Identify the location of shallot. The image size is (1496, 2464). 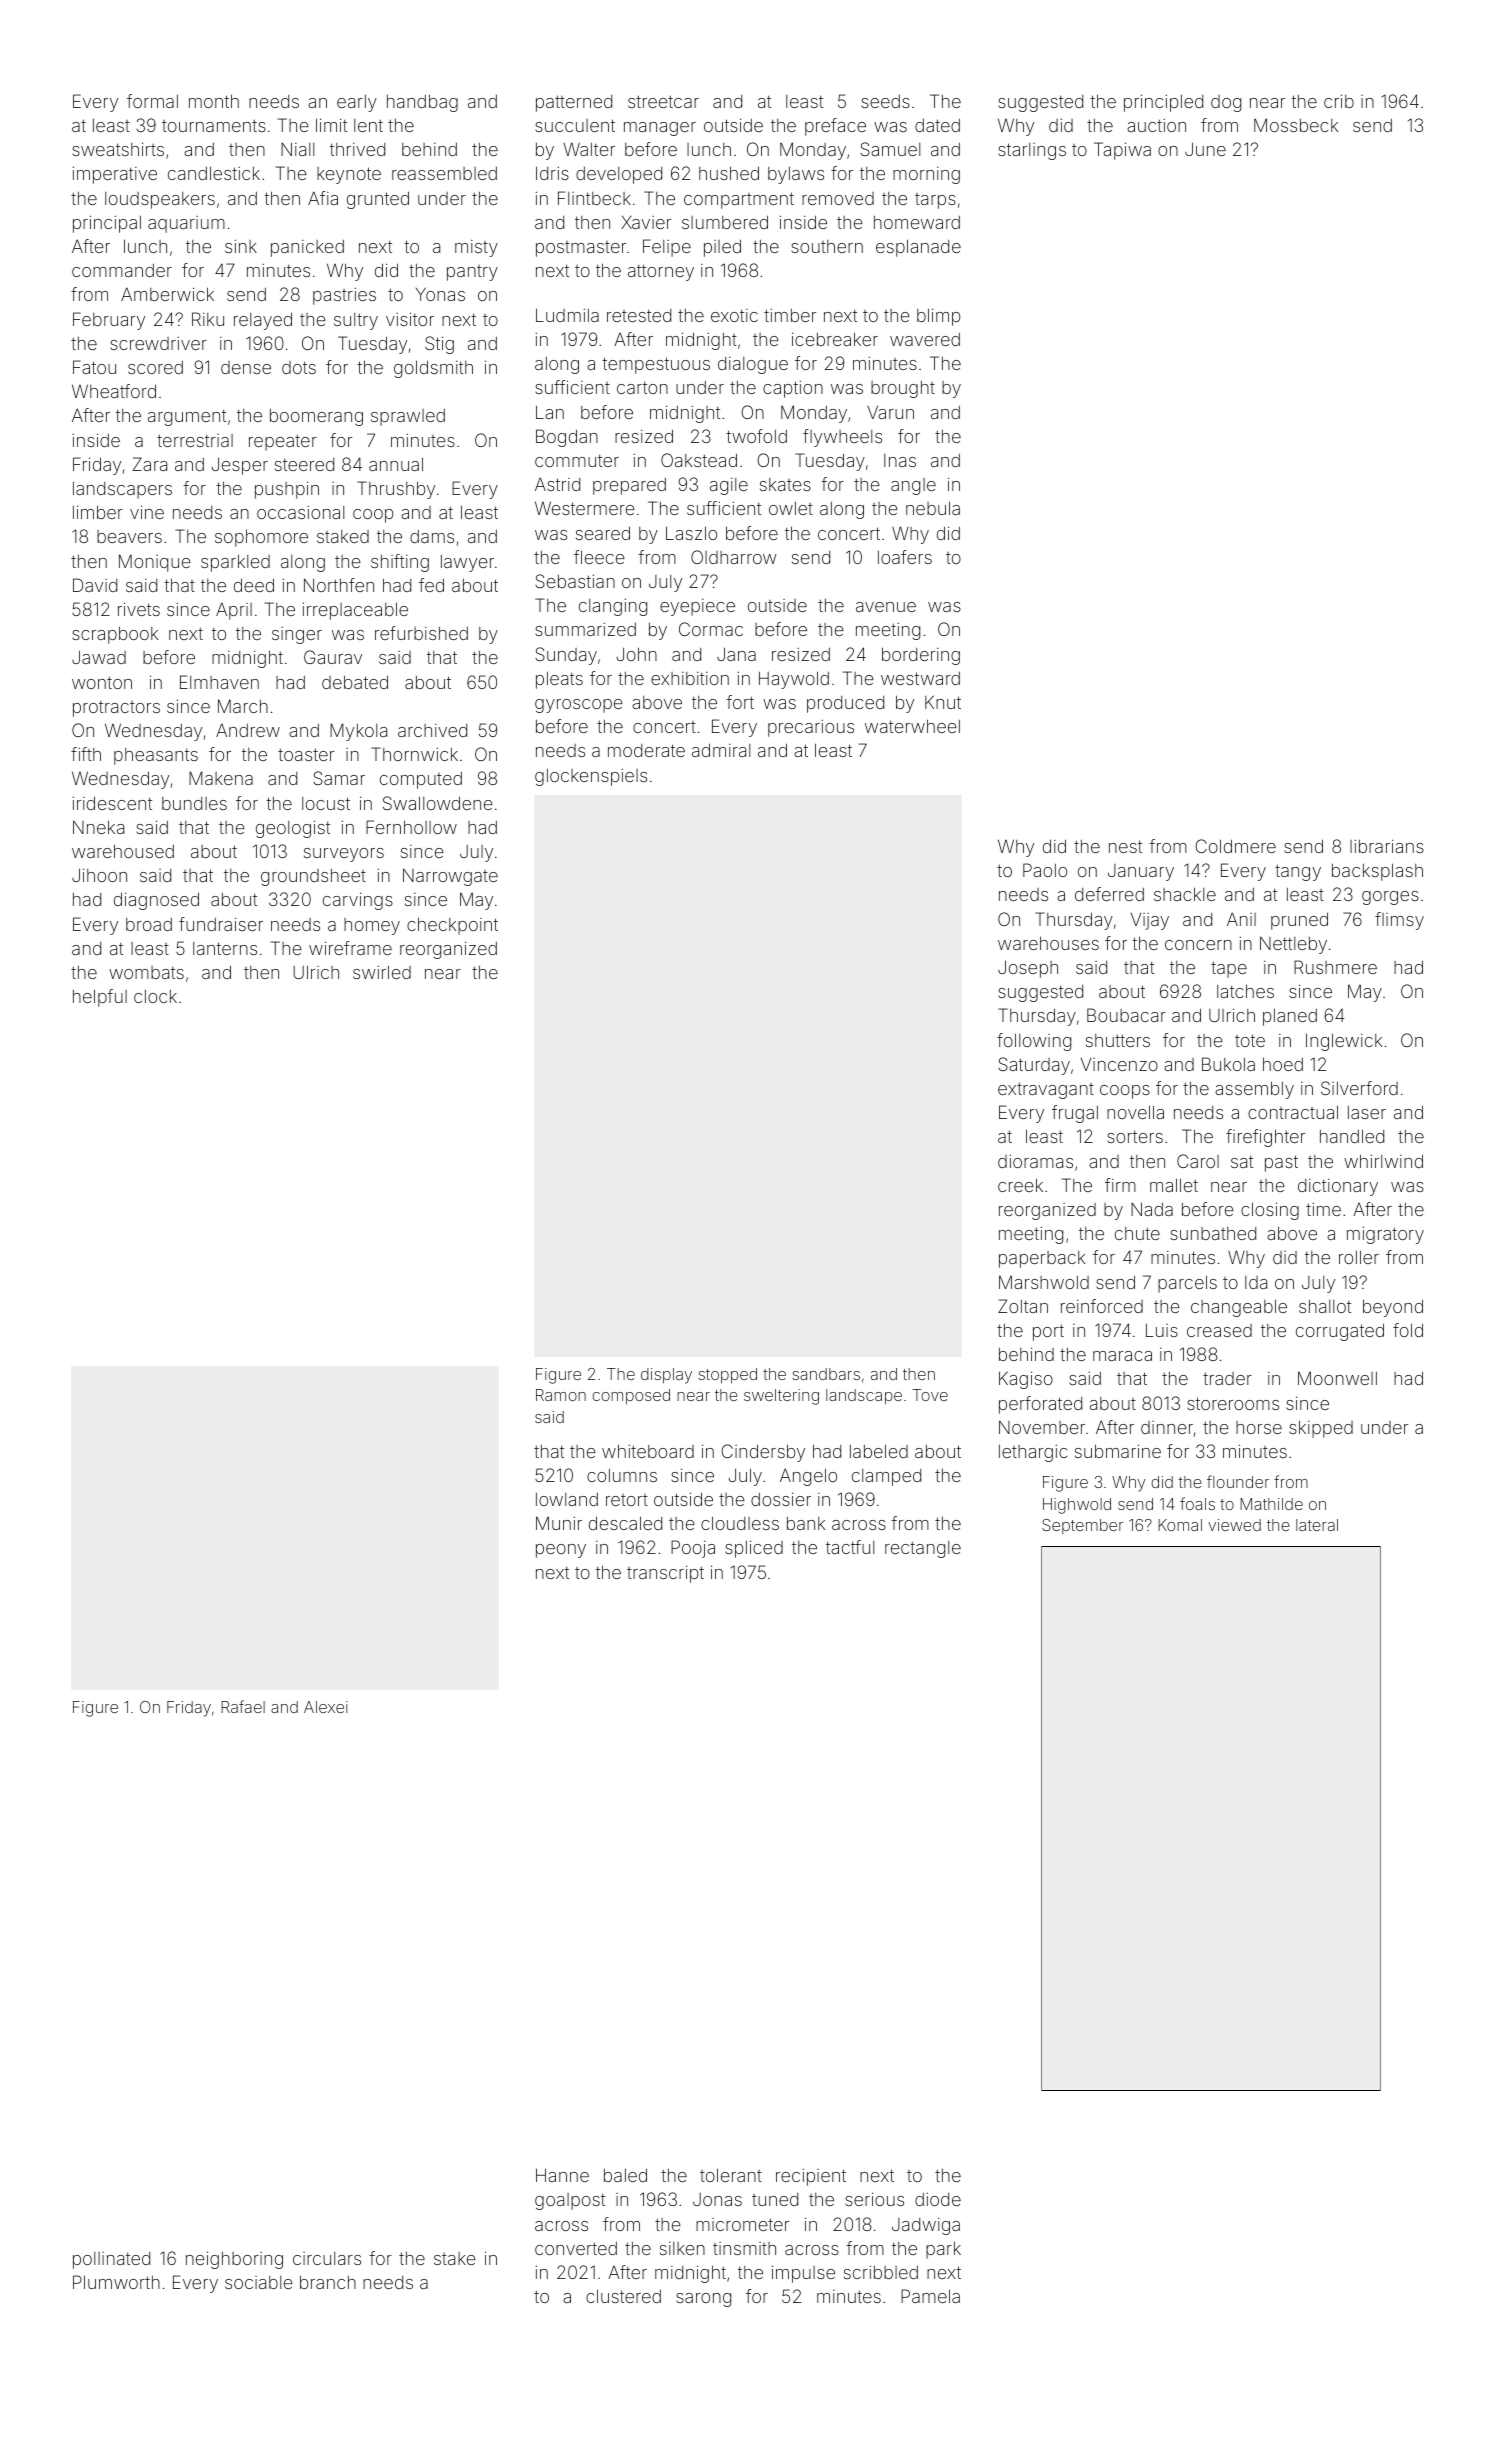
(1325, 1306).
